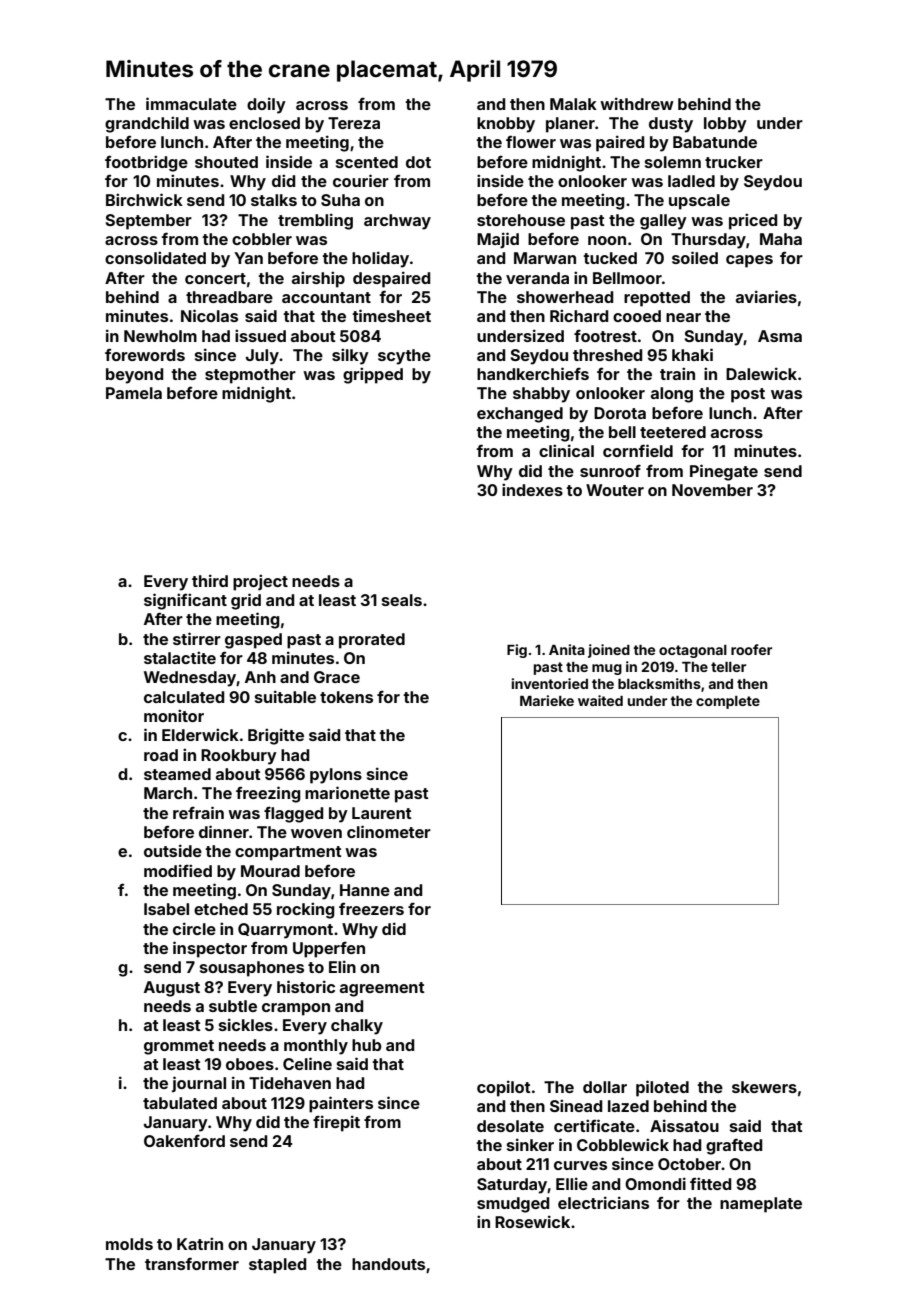 This document has width=908, height=1316. I want to click on monthly, so click(316, 1047).
